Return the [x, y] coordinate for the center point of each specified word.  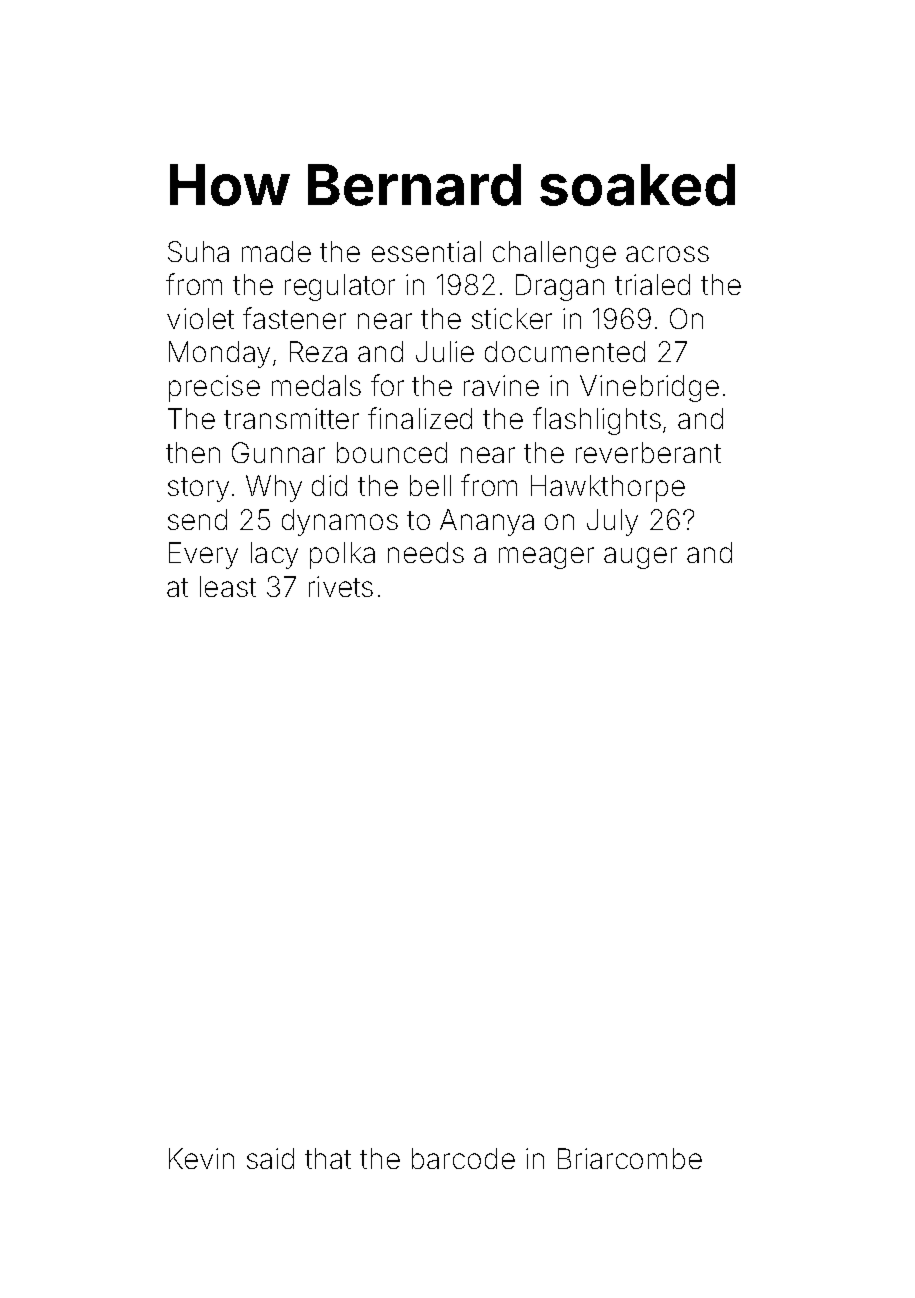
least [228, 586]
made [276, 251]
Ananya [487, 522]
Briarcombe [630, 1158]
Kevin [201, 1158]
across [667, 254]
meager [546, 558]
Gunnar [278, 452]
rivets [341, 586]
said [270, 1158]
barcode [463, 1158]
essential [426, 251]
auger [640, 558]
